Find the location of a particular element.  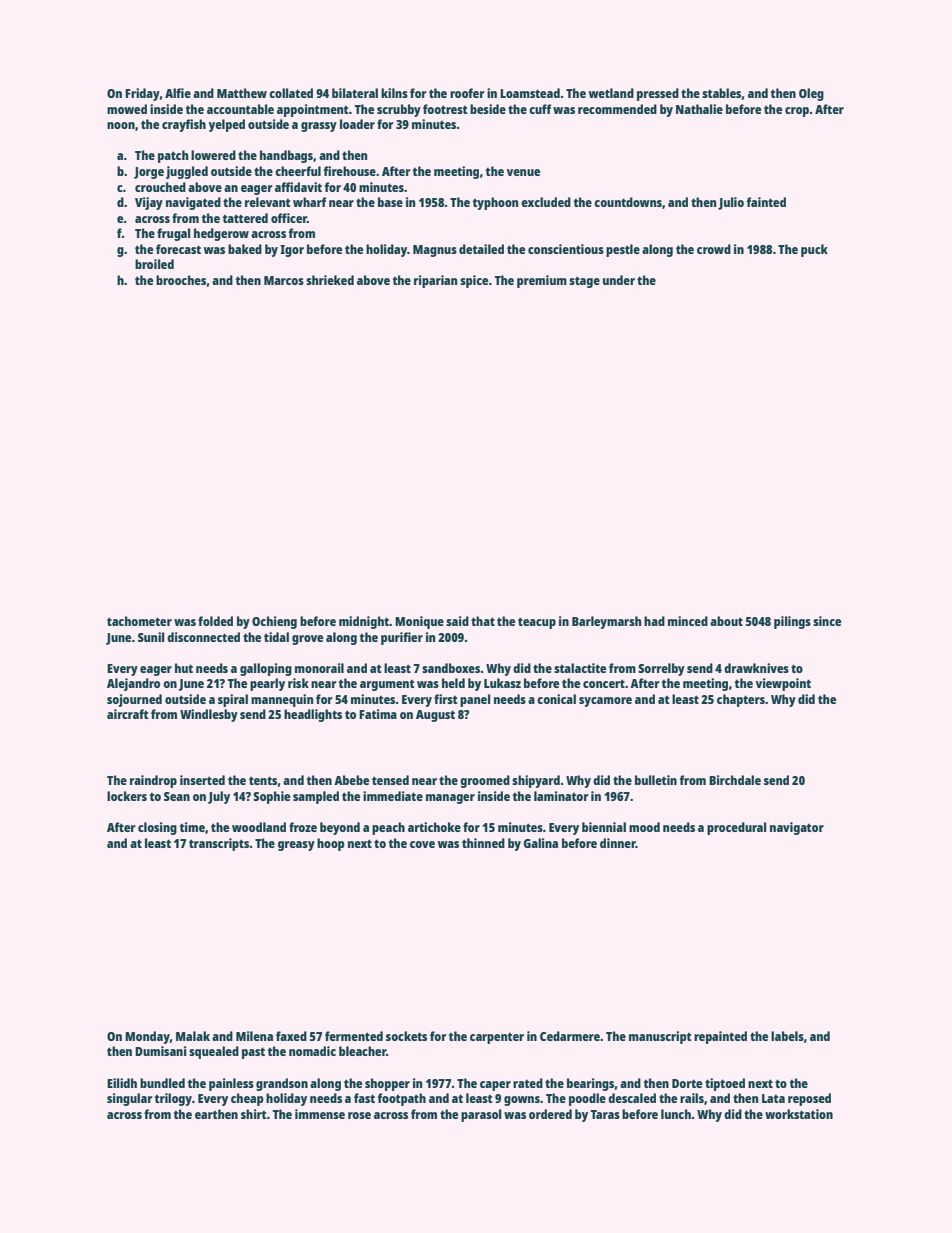

Matthew is located at coordinates (242, 93).
